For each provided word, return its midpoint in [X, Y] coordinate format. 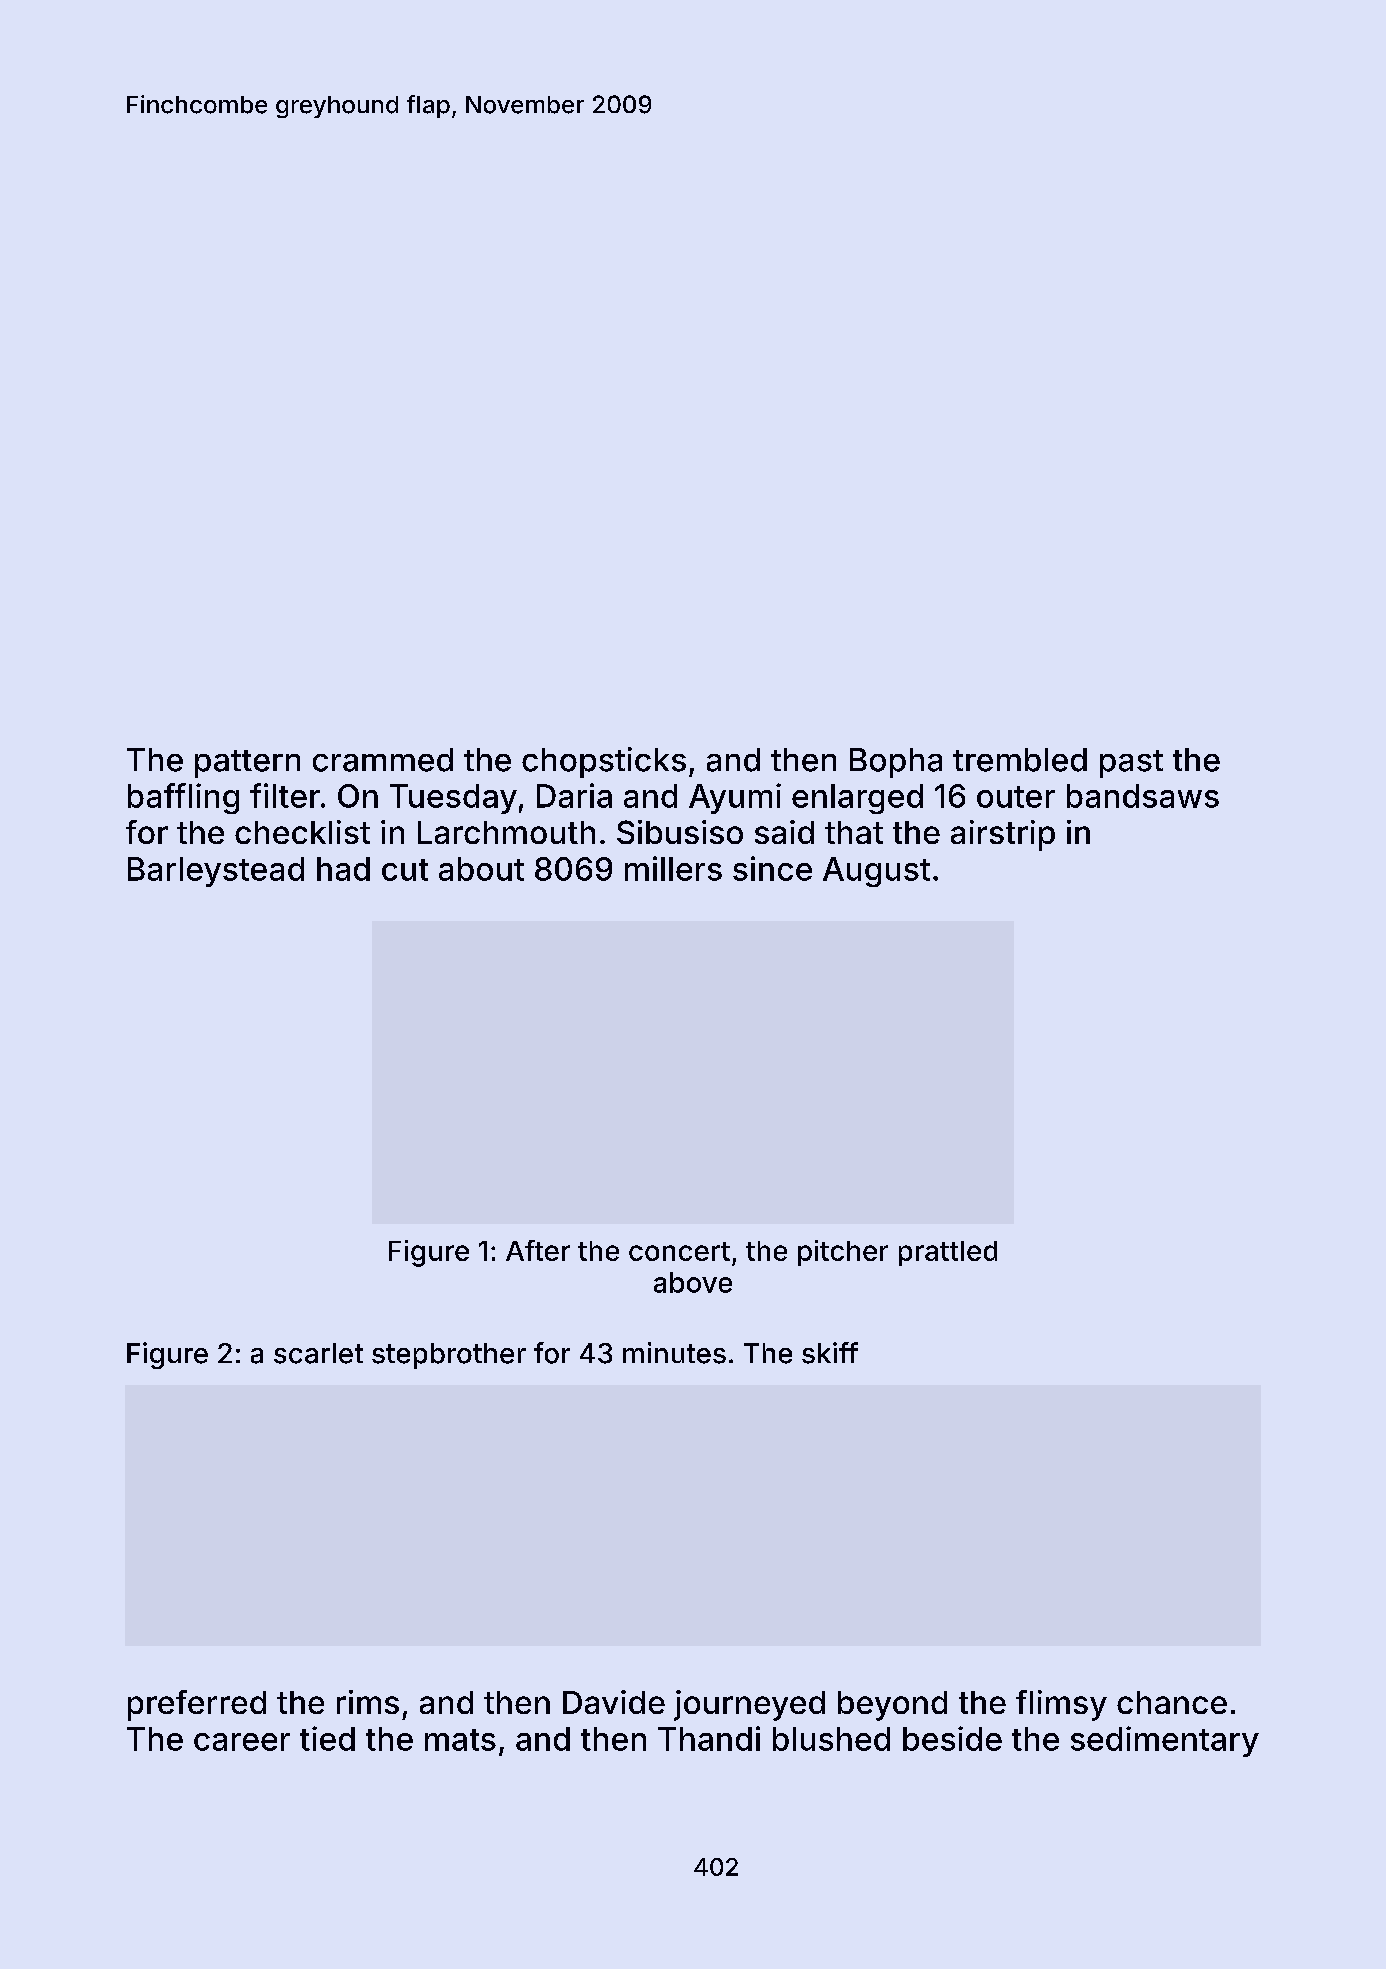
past [1131, 764]
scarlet [318, 1353]
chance [1172, 1702]
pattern [247, 764]
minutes [674, 1353]
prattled [948, 1253]
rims [368, 1702]
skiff [830, 1353]
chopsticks [604, 762]
